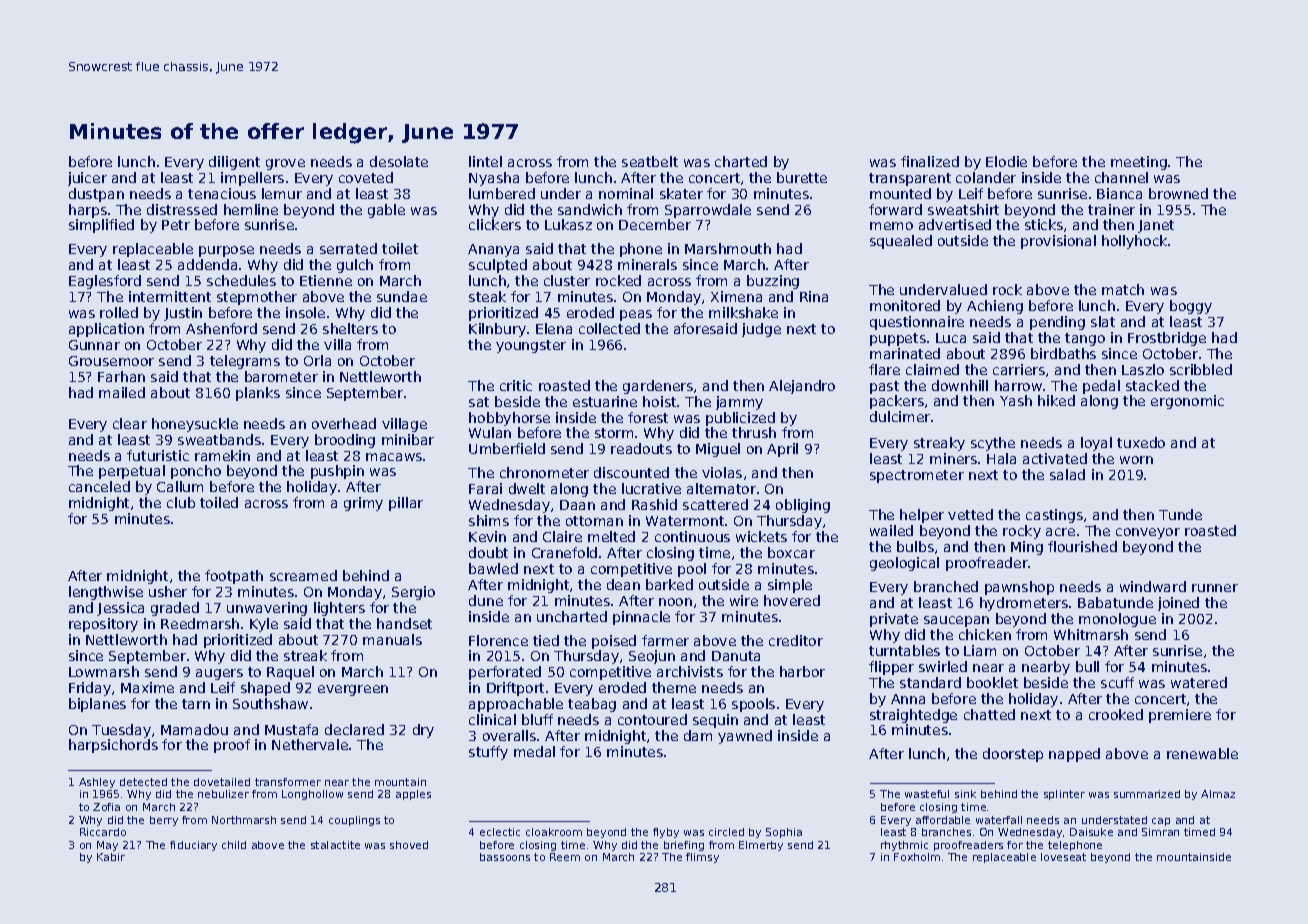 The image size is (1308, 924). I want to click on meeting, so click(1139, 163).
